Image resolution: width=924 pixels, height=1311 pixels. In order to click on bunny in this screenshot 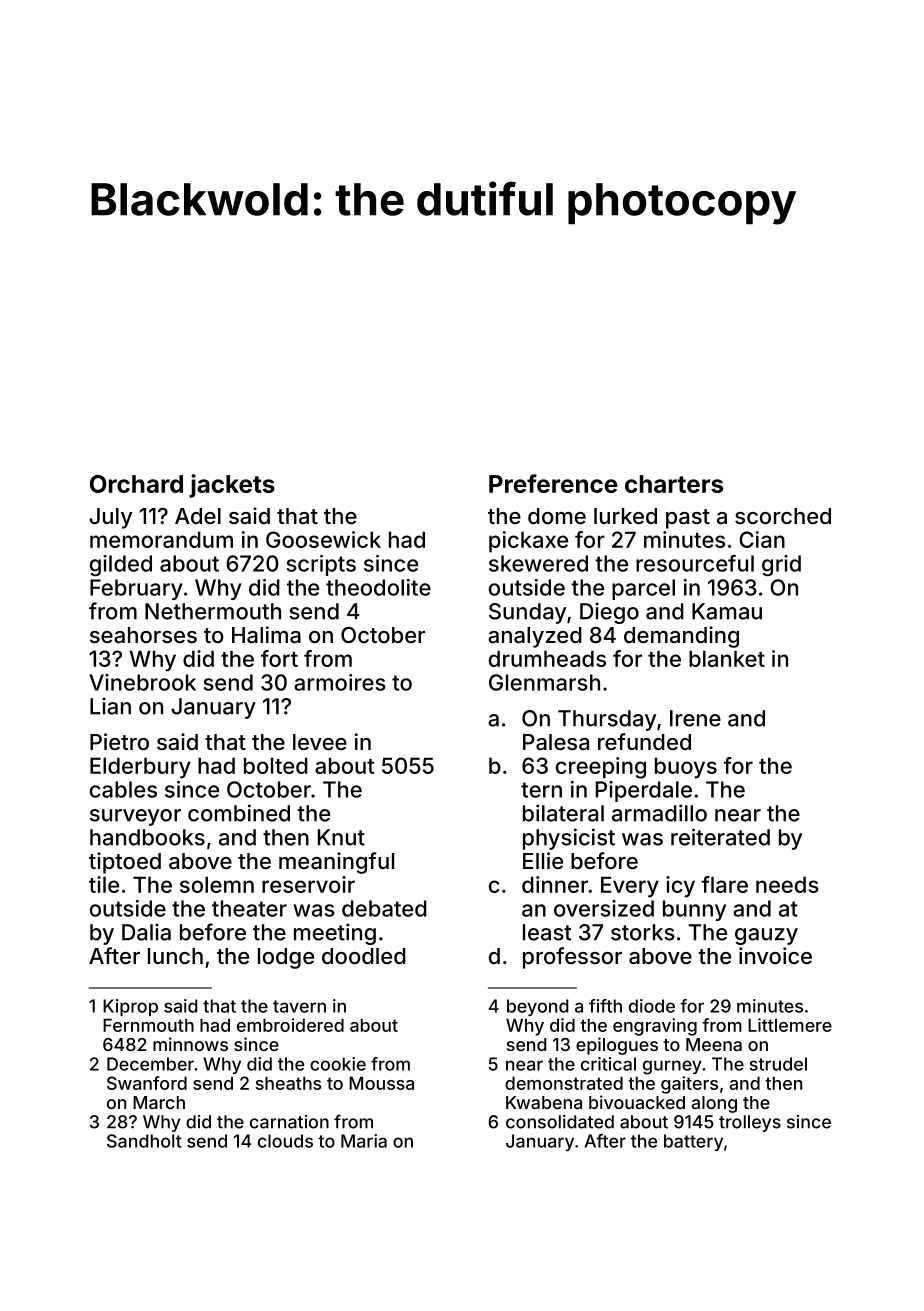, I will do `click(694, 910)`.
